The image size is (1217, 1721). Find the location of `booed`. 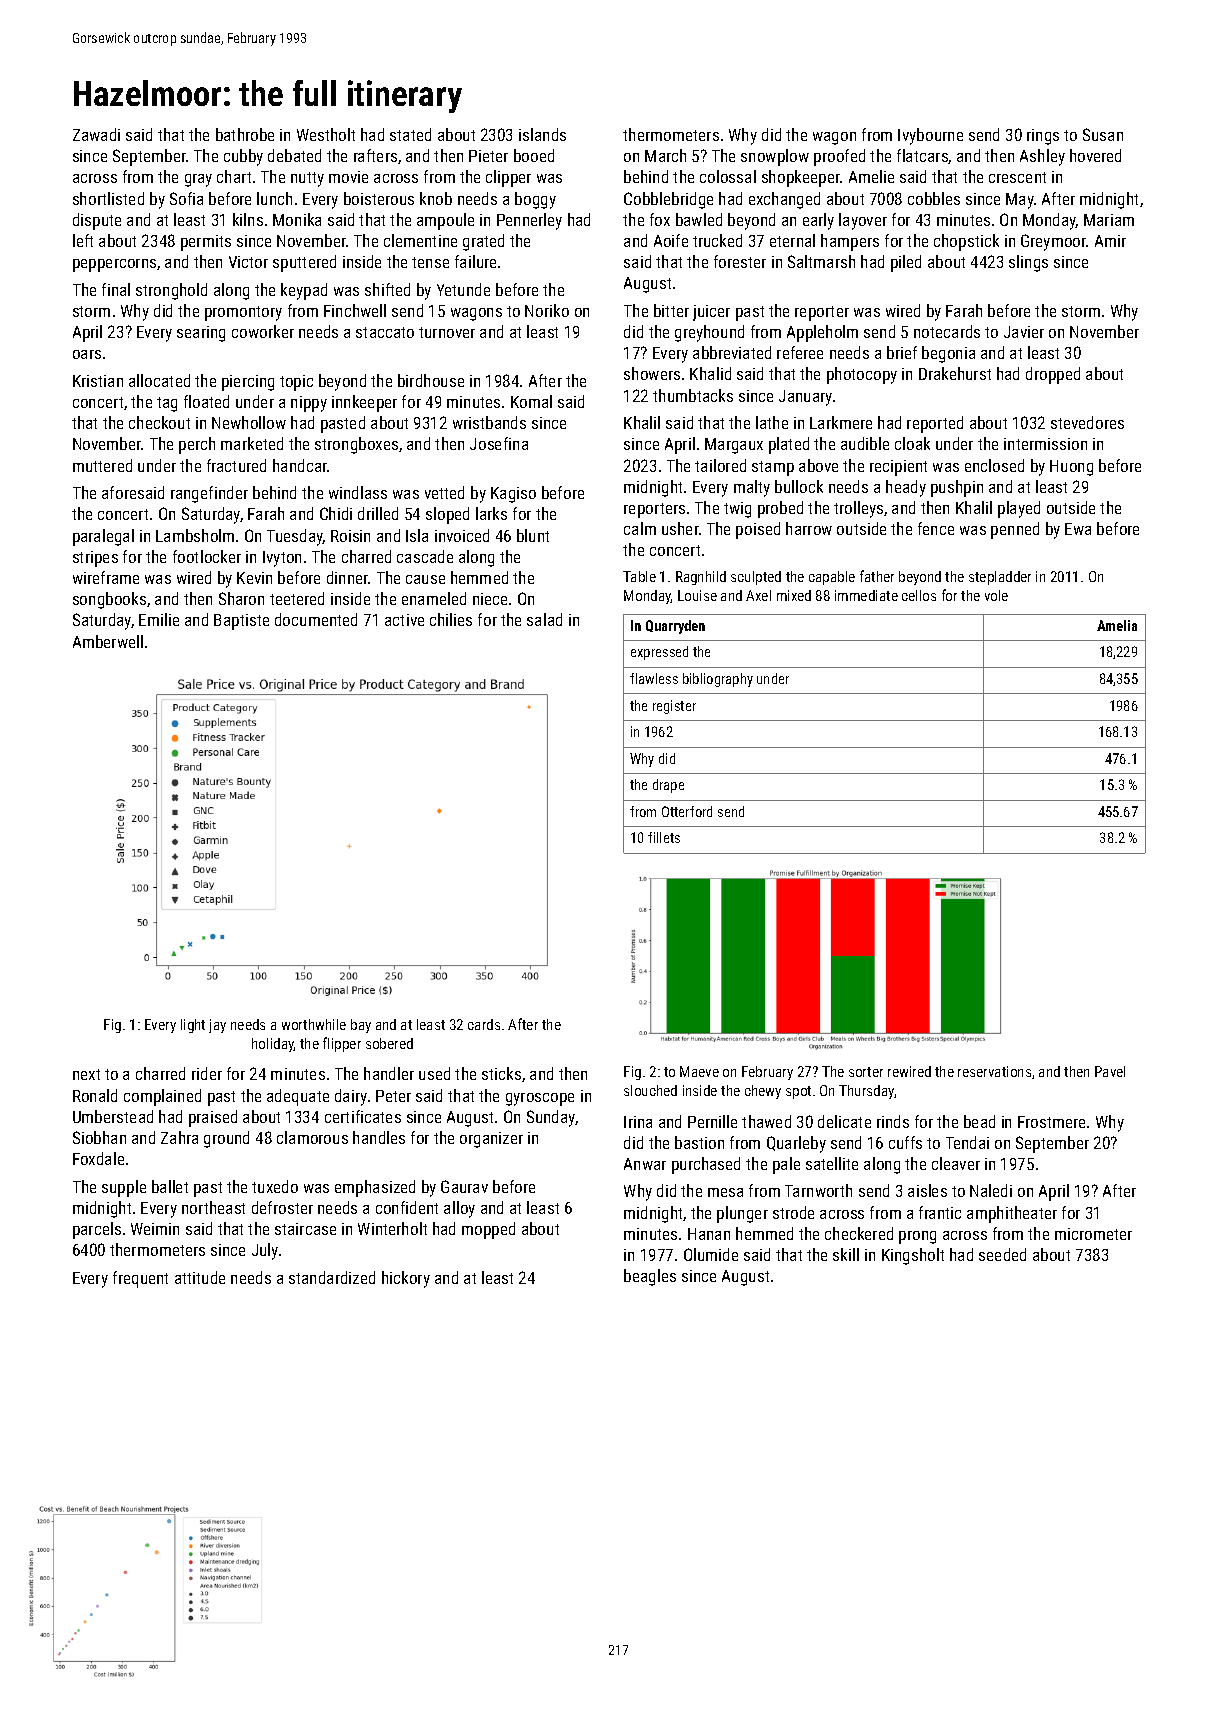

booed is located at coordinates (534, 155).
